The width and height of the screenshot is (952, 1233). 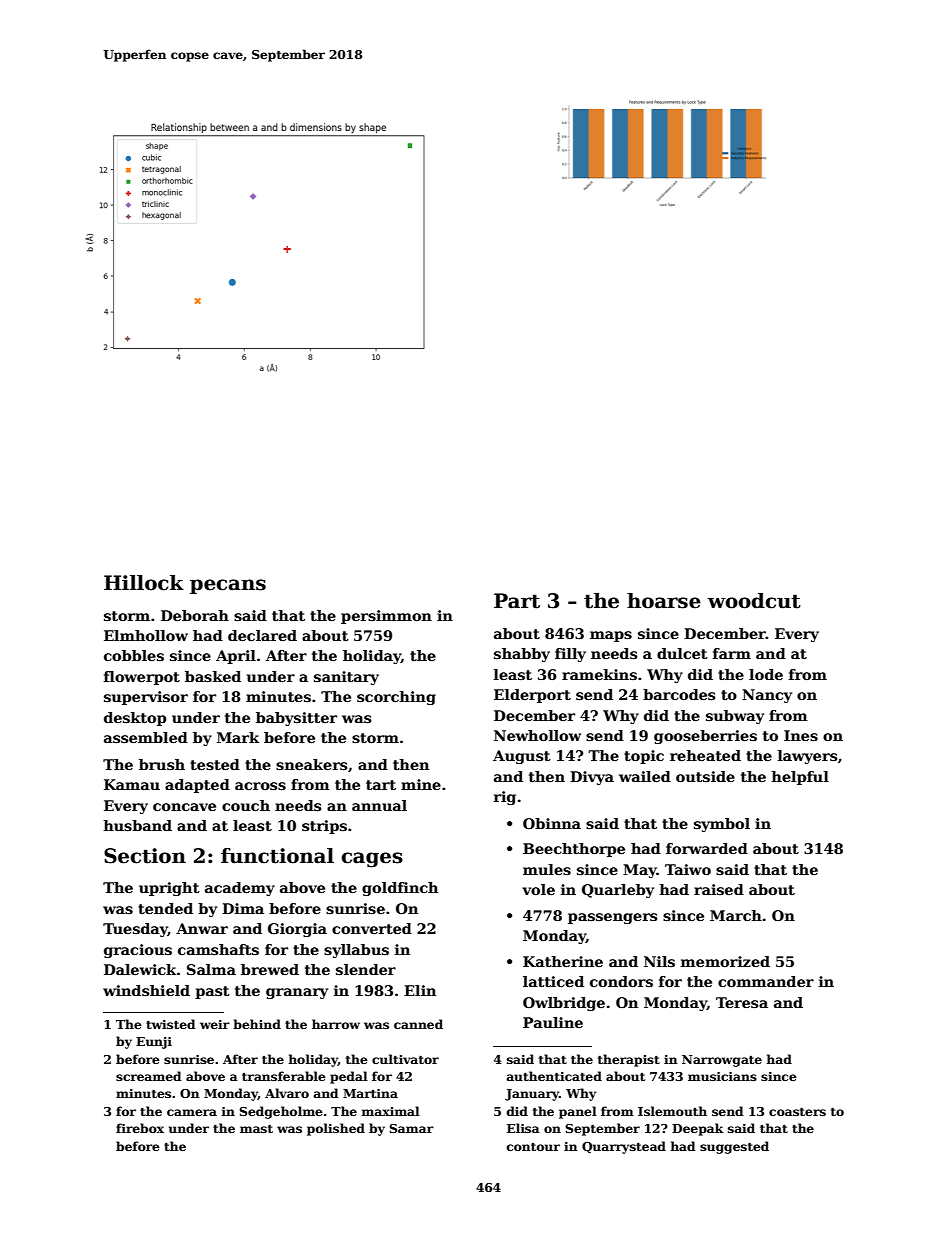 What do you see at coordinates (688, 869) in the screenshot?
I see `Taiwo` at bounding box center [688, 869].
